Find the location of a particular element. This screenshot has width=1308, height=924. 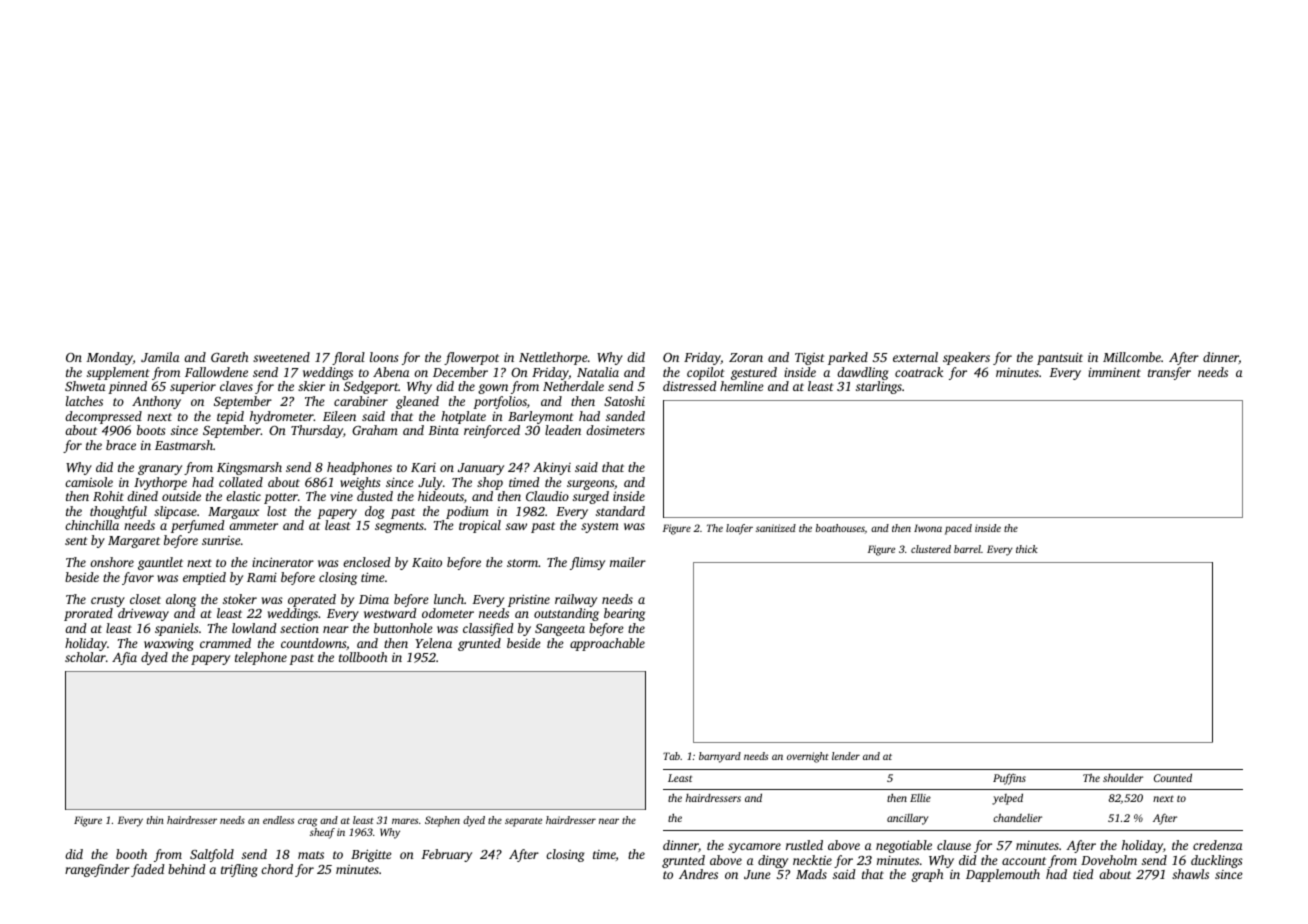

hotplate is located at coordinates (463, 417).
